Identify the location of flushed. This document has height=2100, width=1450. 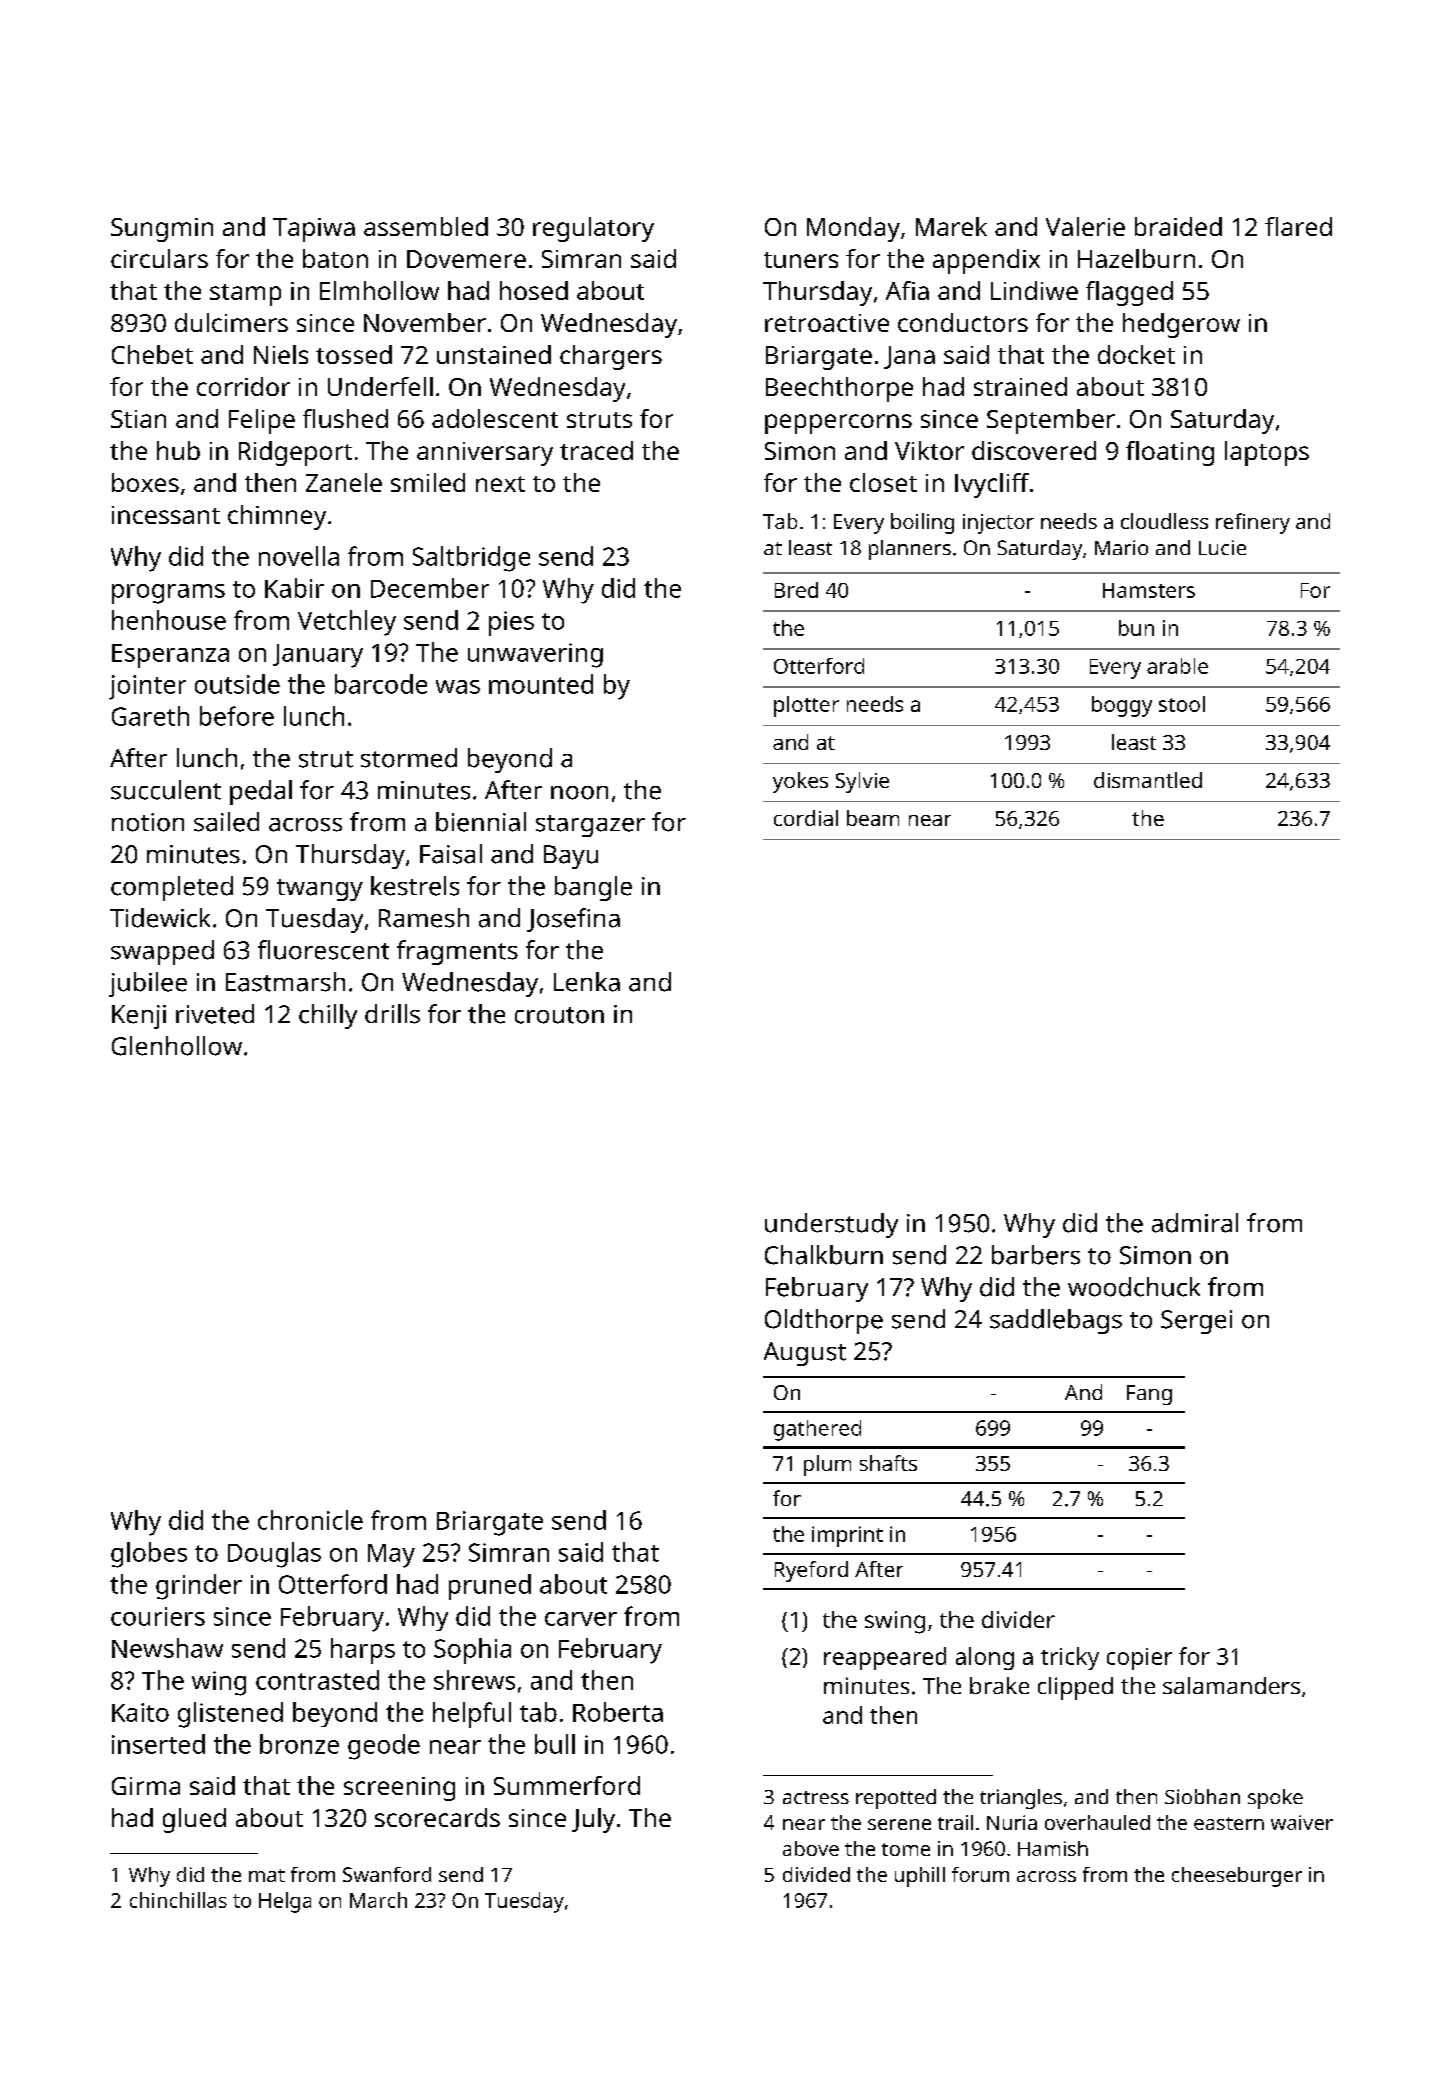
(345, 418).
